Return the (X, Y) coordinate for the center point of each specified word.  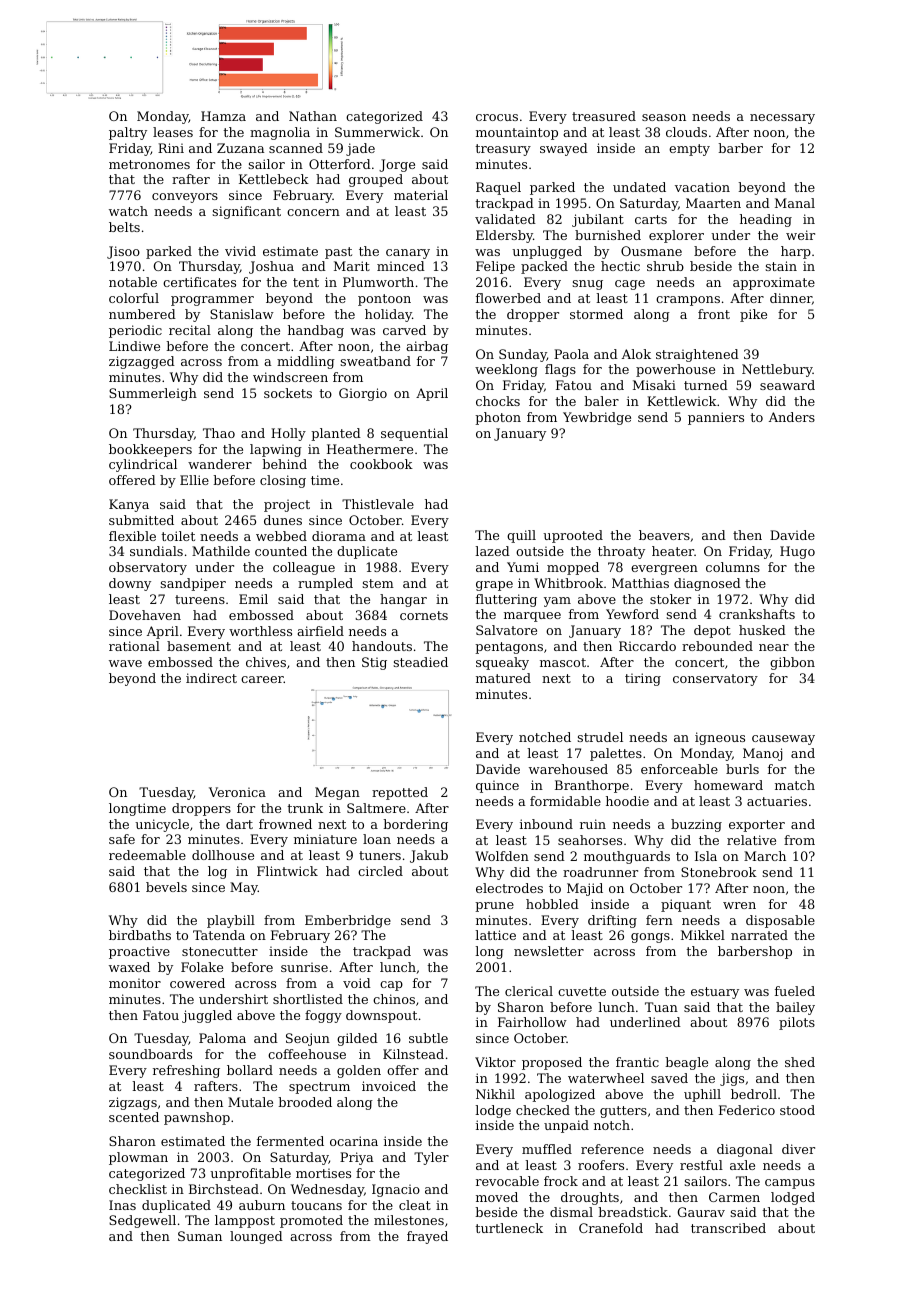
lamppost (245, 1221)
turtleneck (509, 1228)
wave (125, 663)
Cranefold (611, 1228)
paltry (128, 133)
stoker (670, 599)
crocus (497, 117)
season (664, 117)
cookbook (381, 464)
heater (673, 551)
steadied (420, 662)
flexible (132, 536)
